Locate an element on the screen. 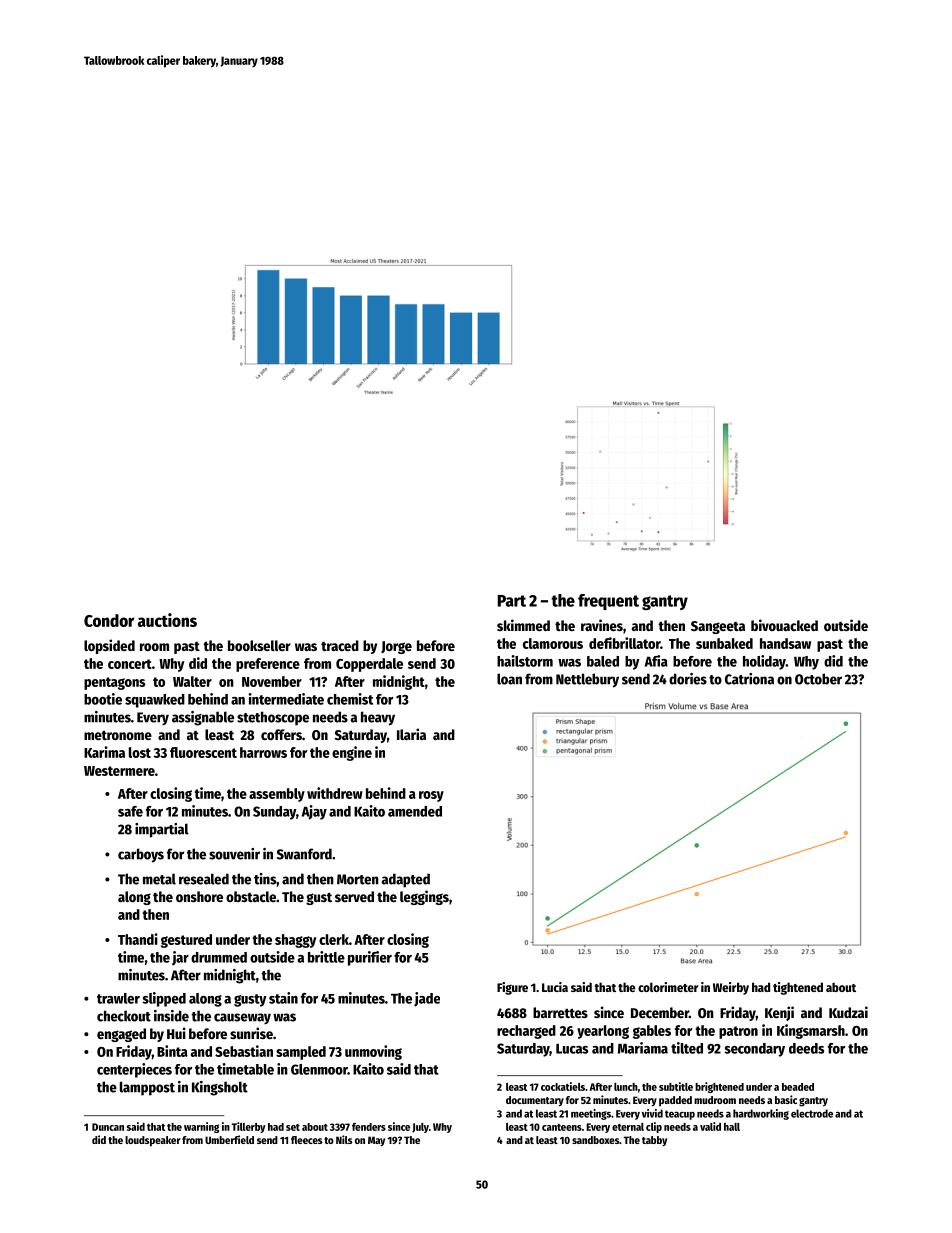  unmoving is located at coordinates (373, 1052).
